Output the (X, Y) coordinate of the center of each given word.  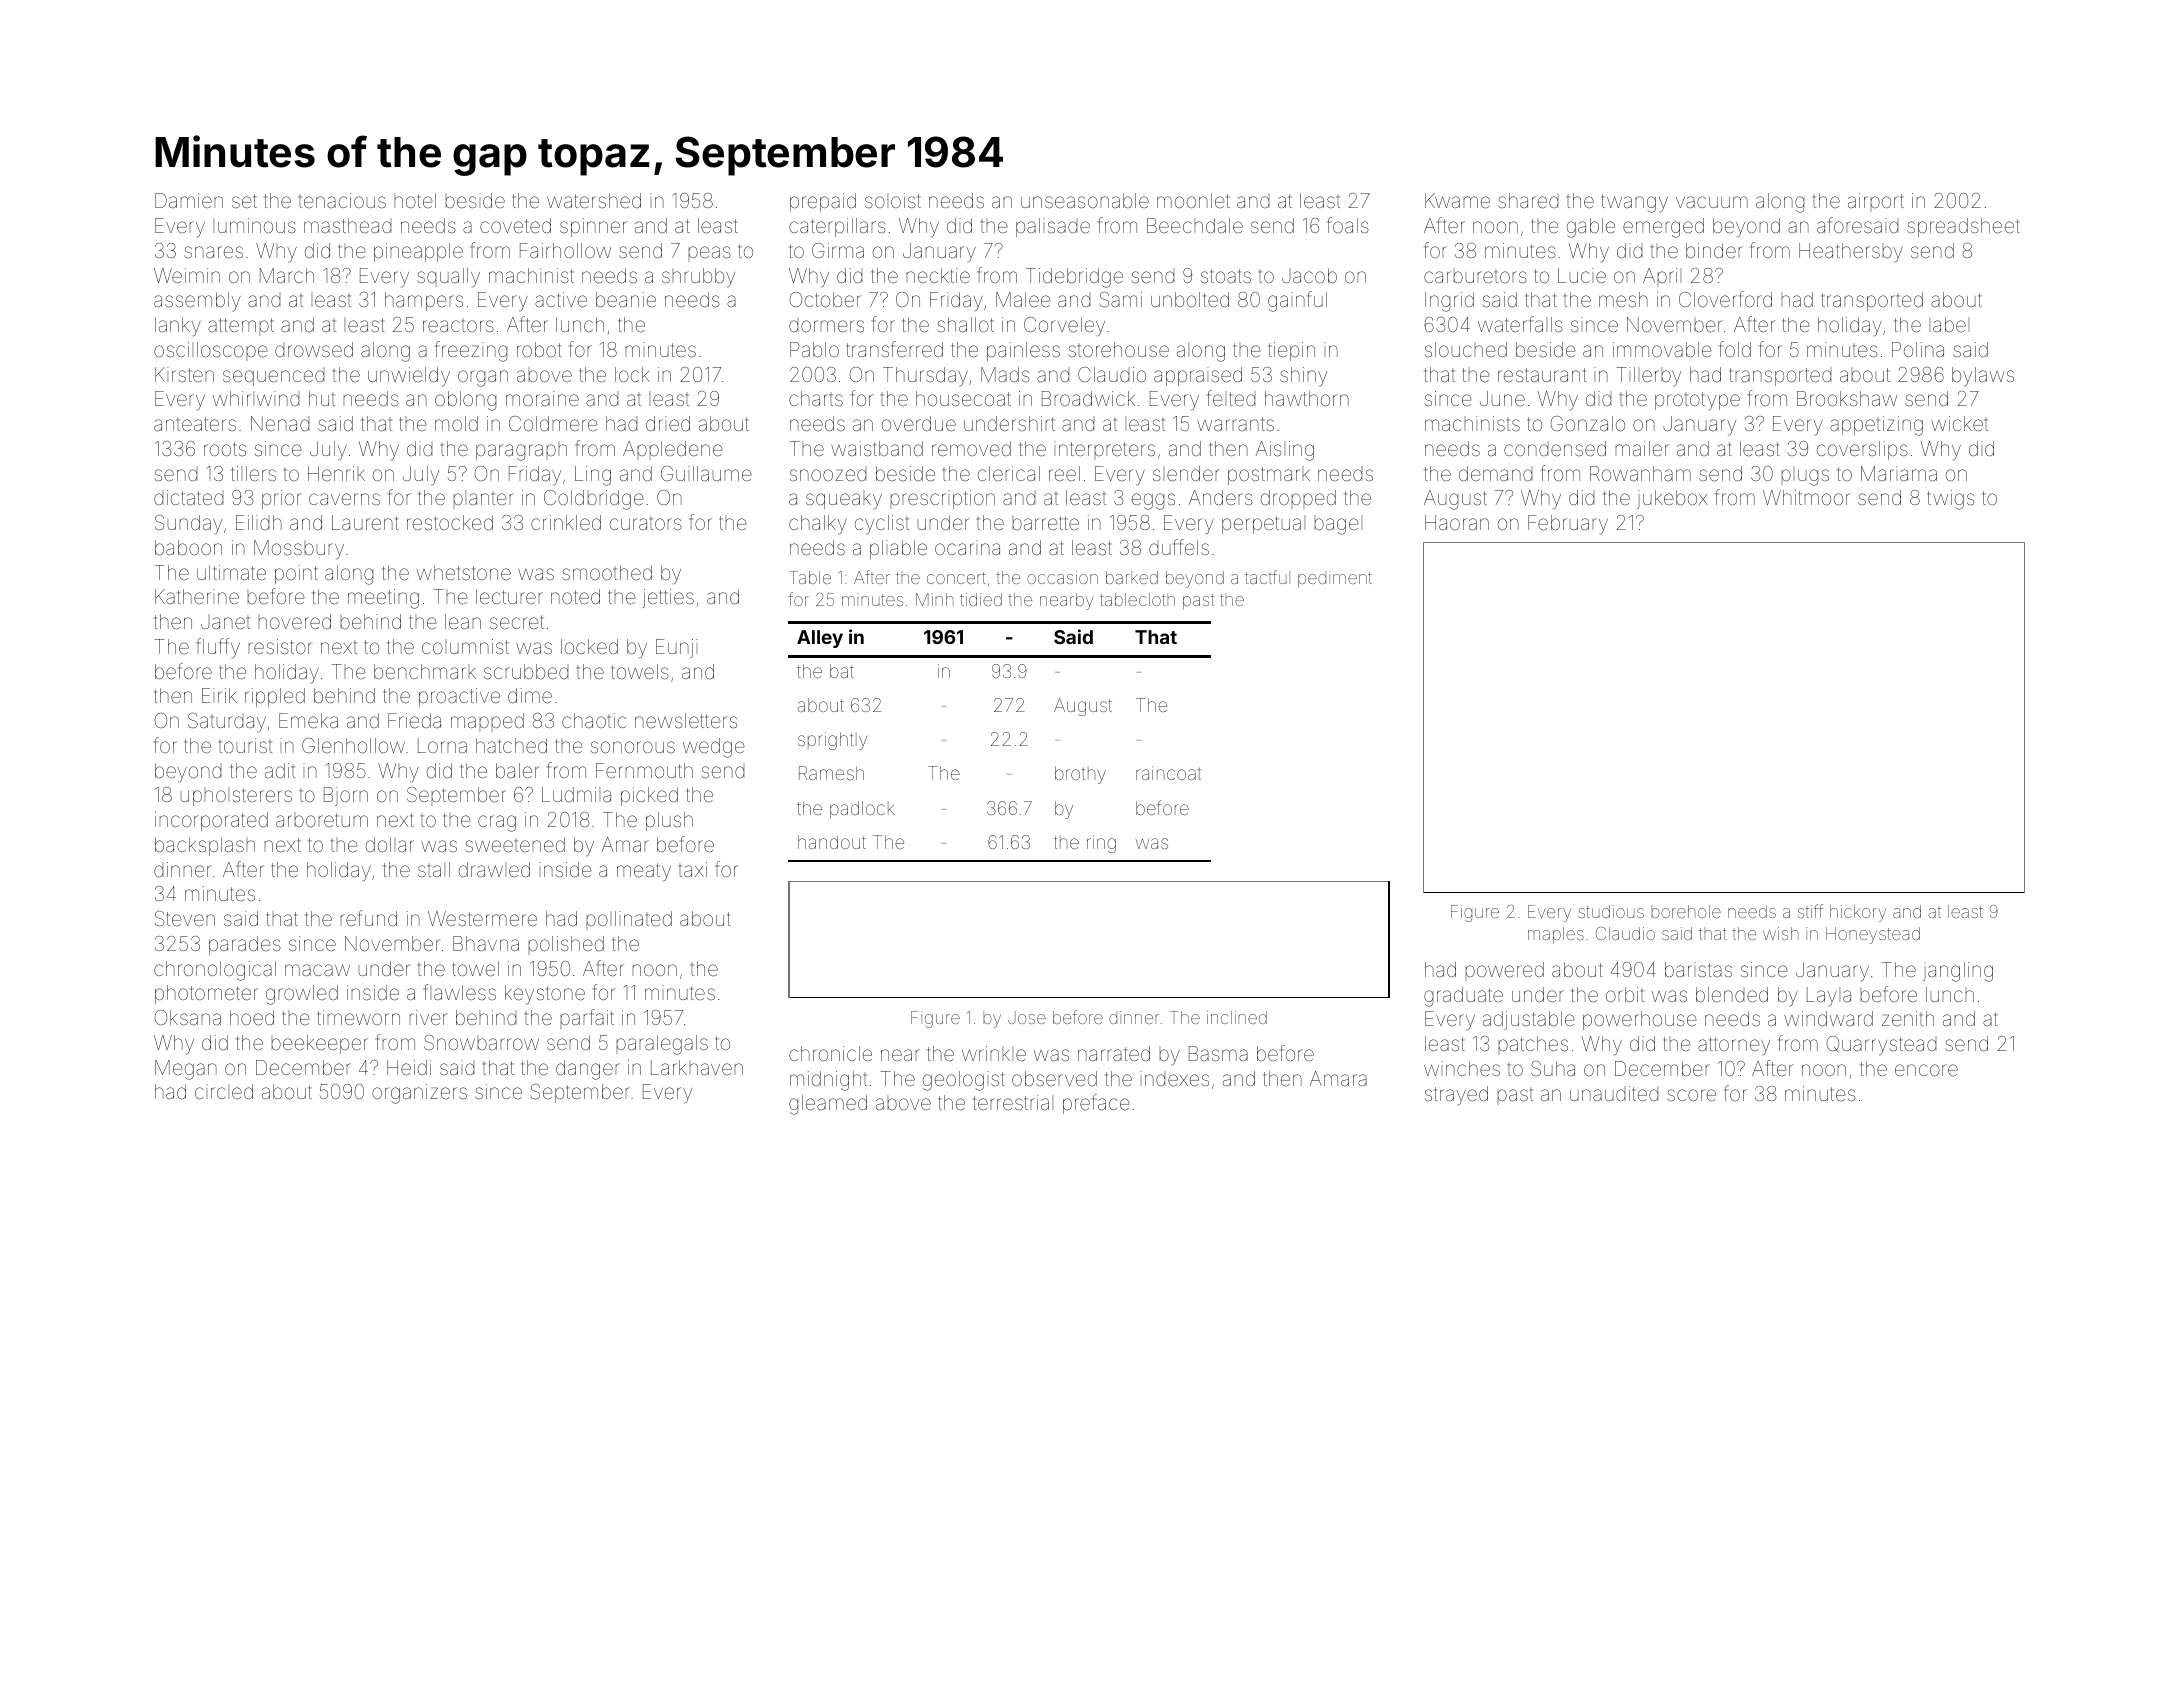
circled (224, 1091)
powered (1504, 971)
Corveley (1064, 327)
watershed (594, 200)
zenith (1908, 1018)
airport (1876, 202)
